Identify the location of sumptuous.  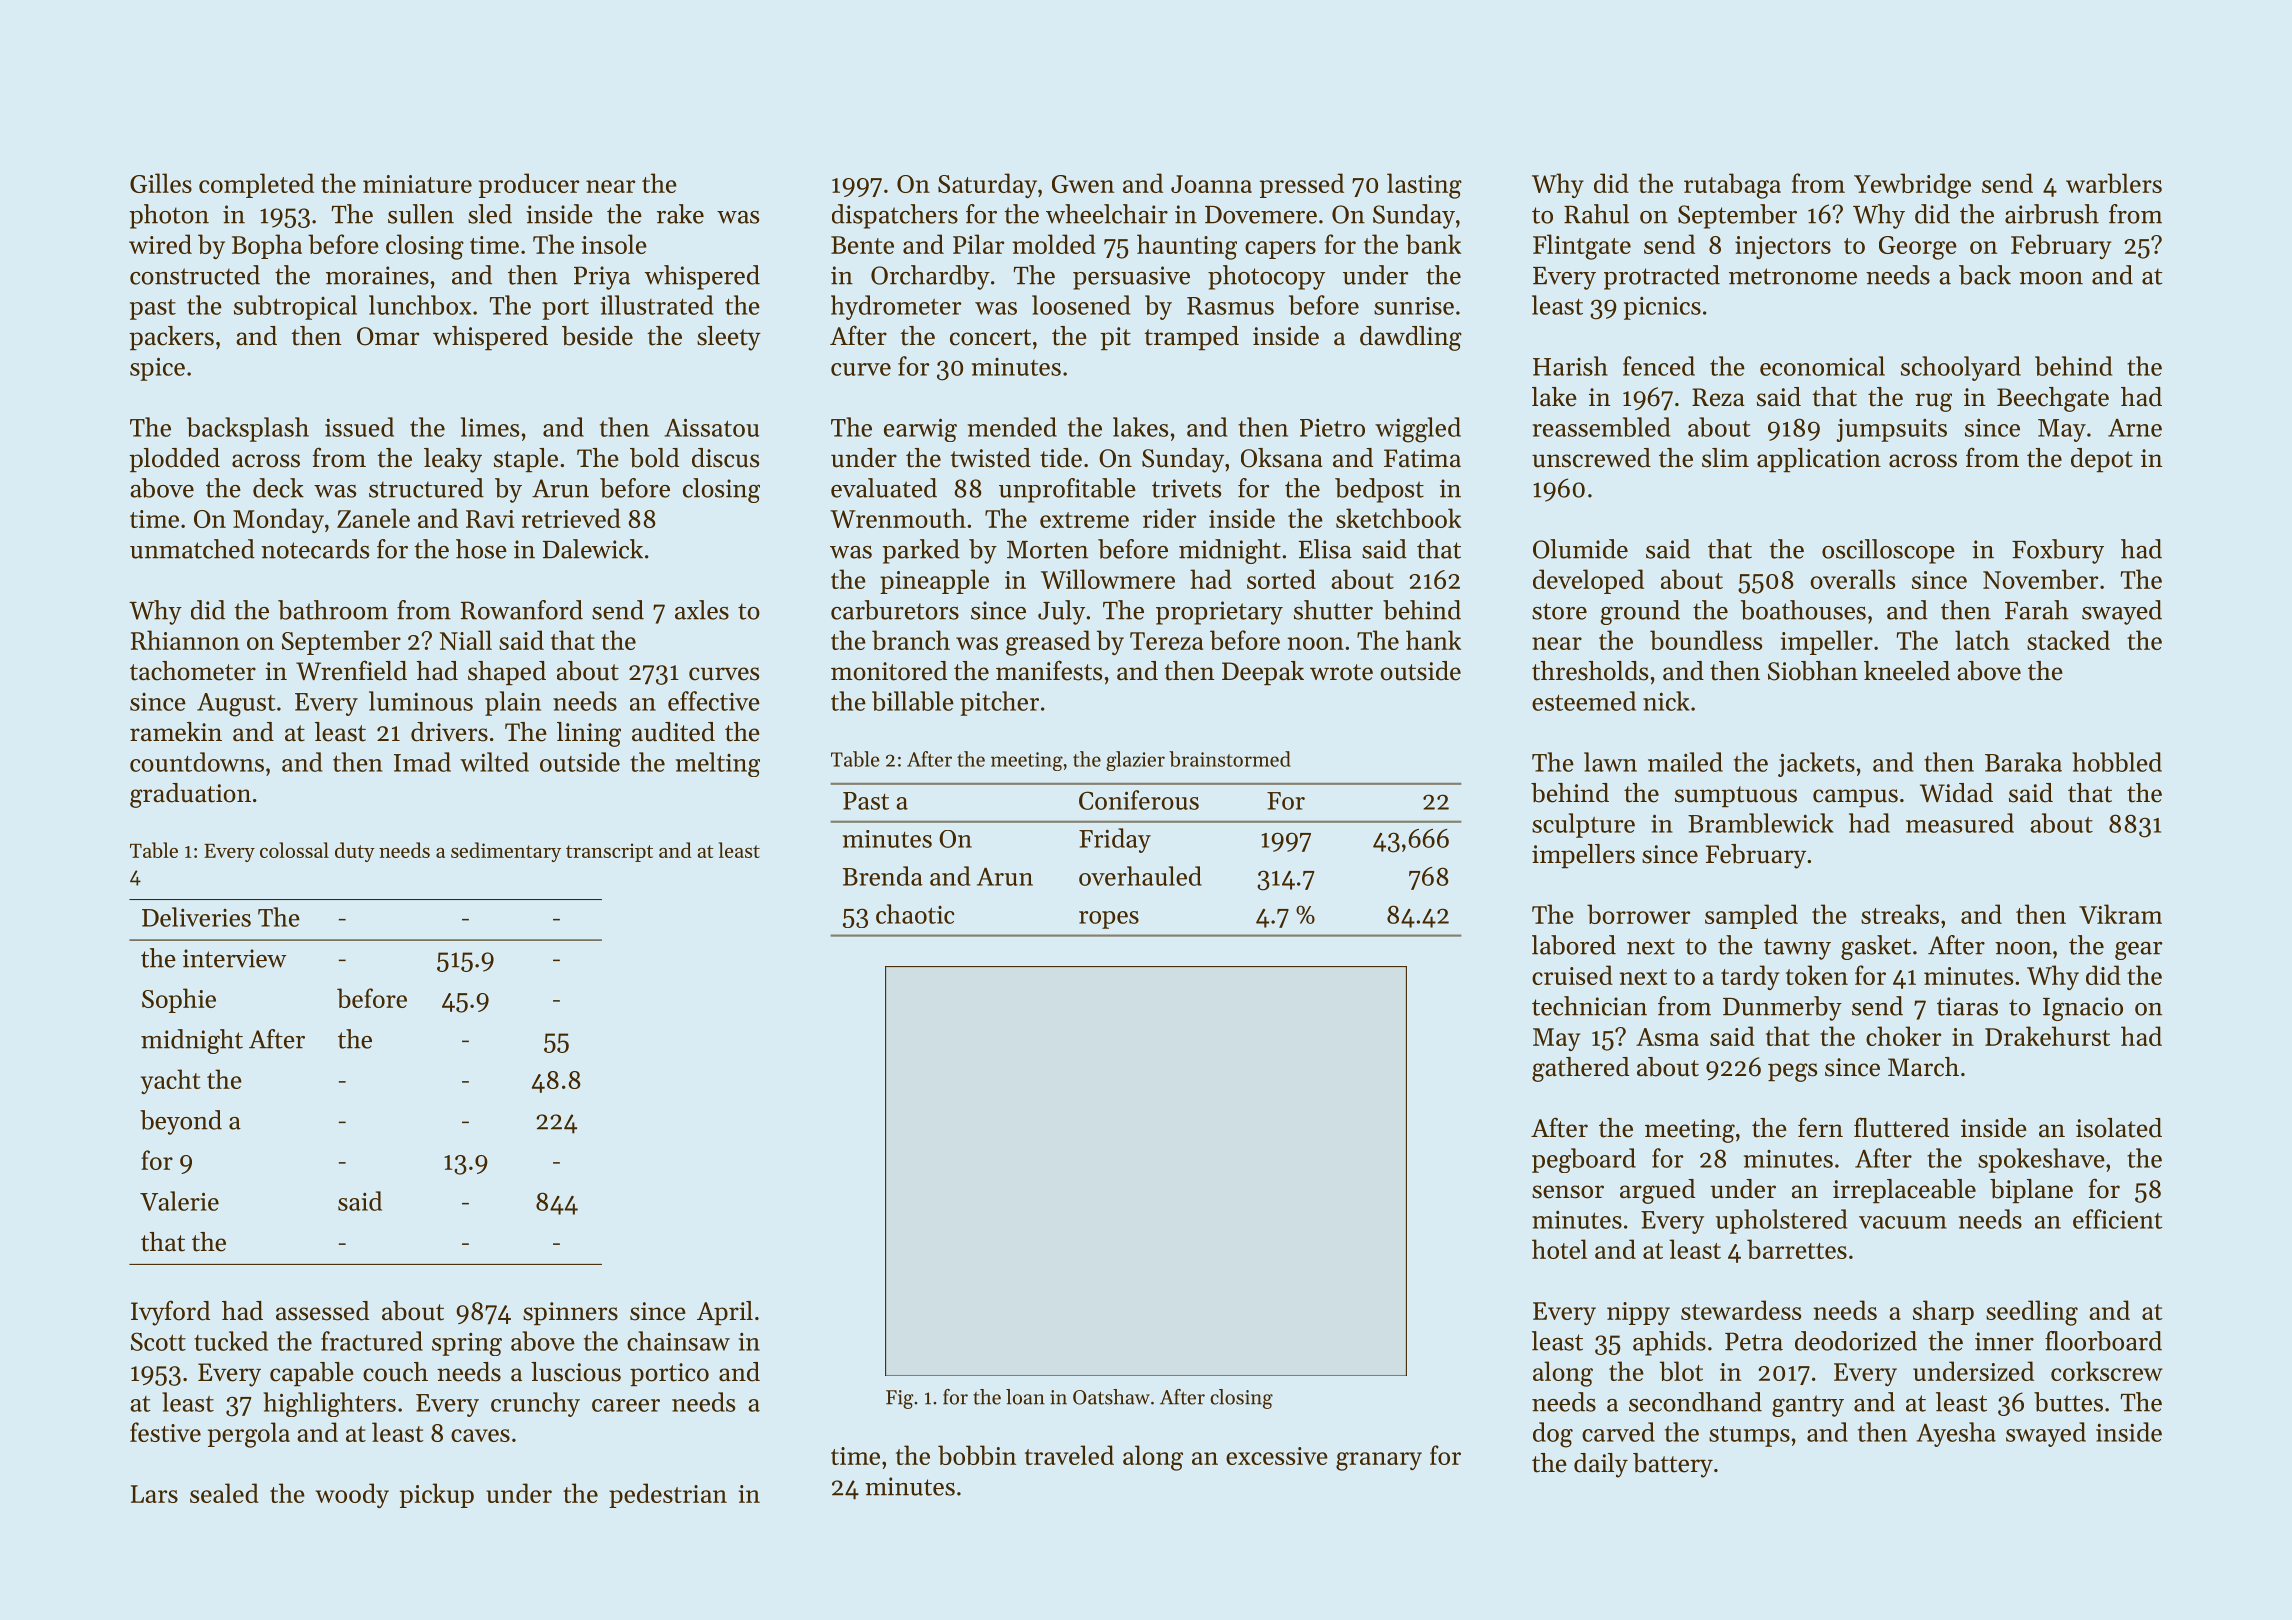
(1736, 796).
